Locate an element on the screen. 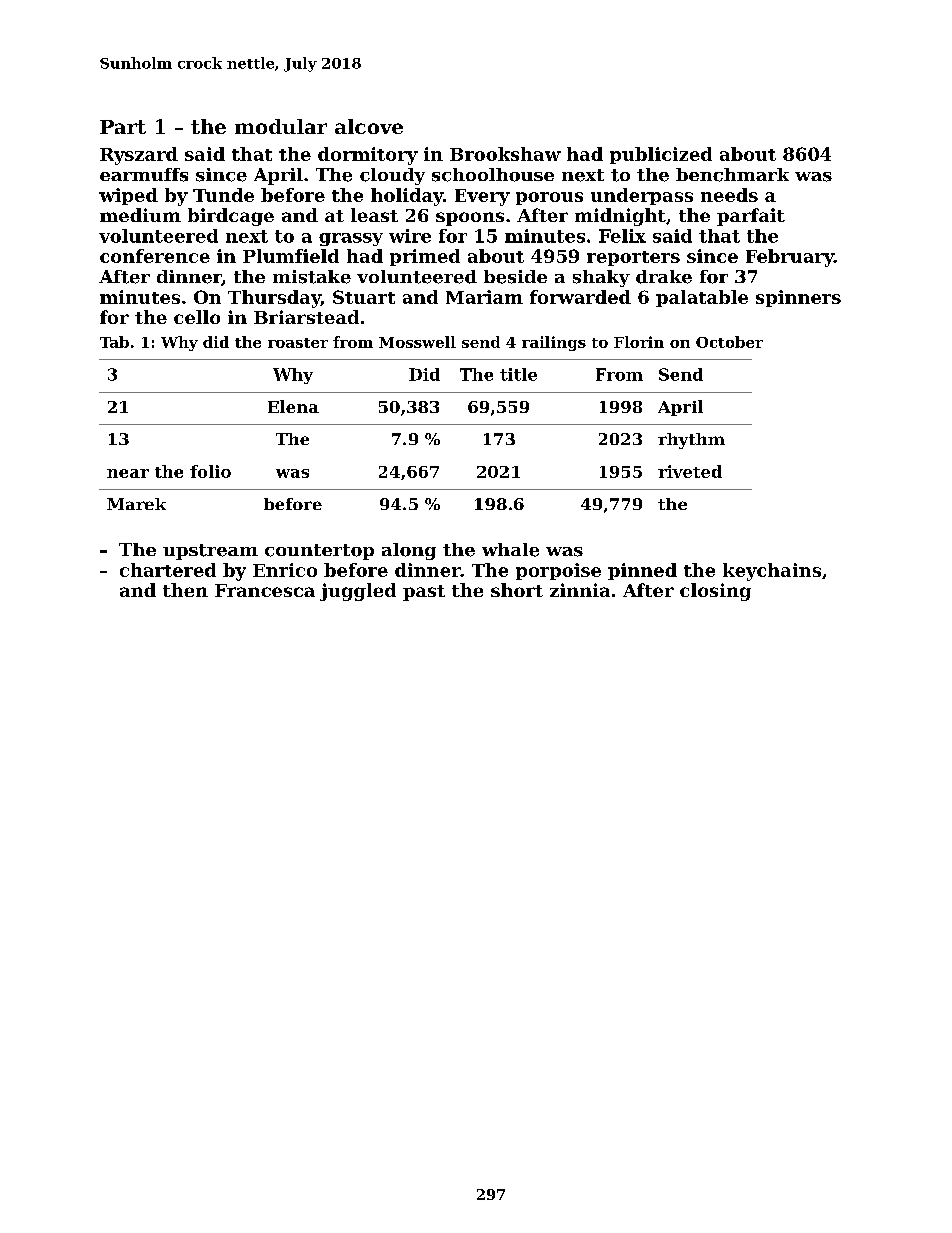 The height and width of the screenshot is (1233, 952). Ryszard is located at coordinates (139, 156).
